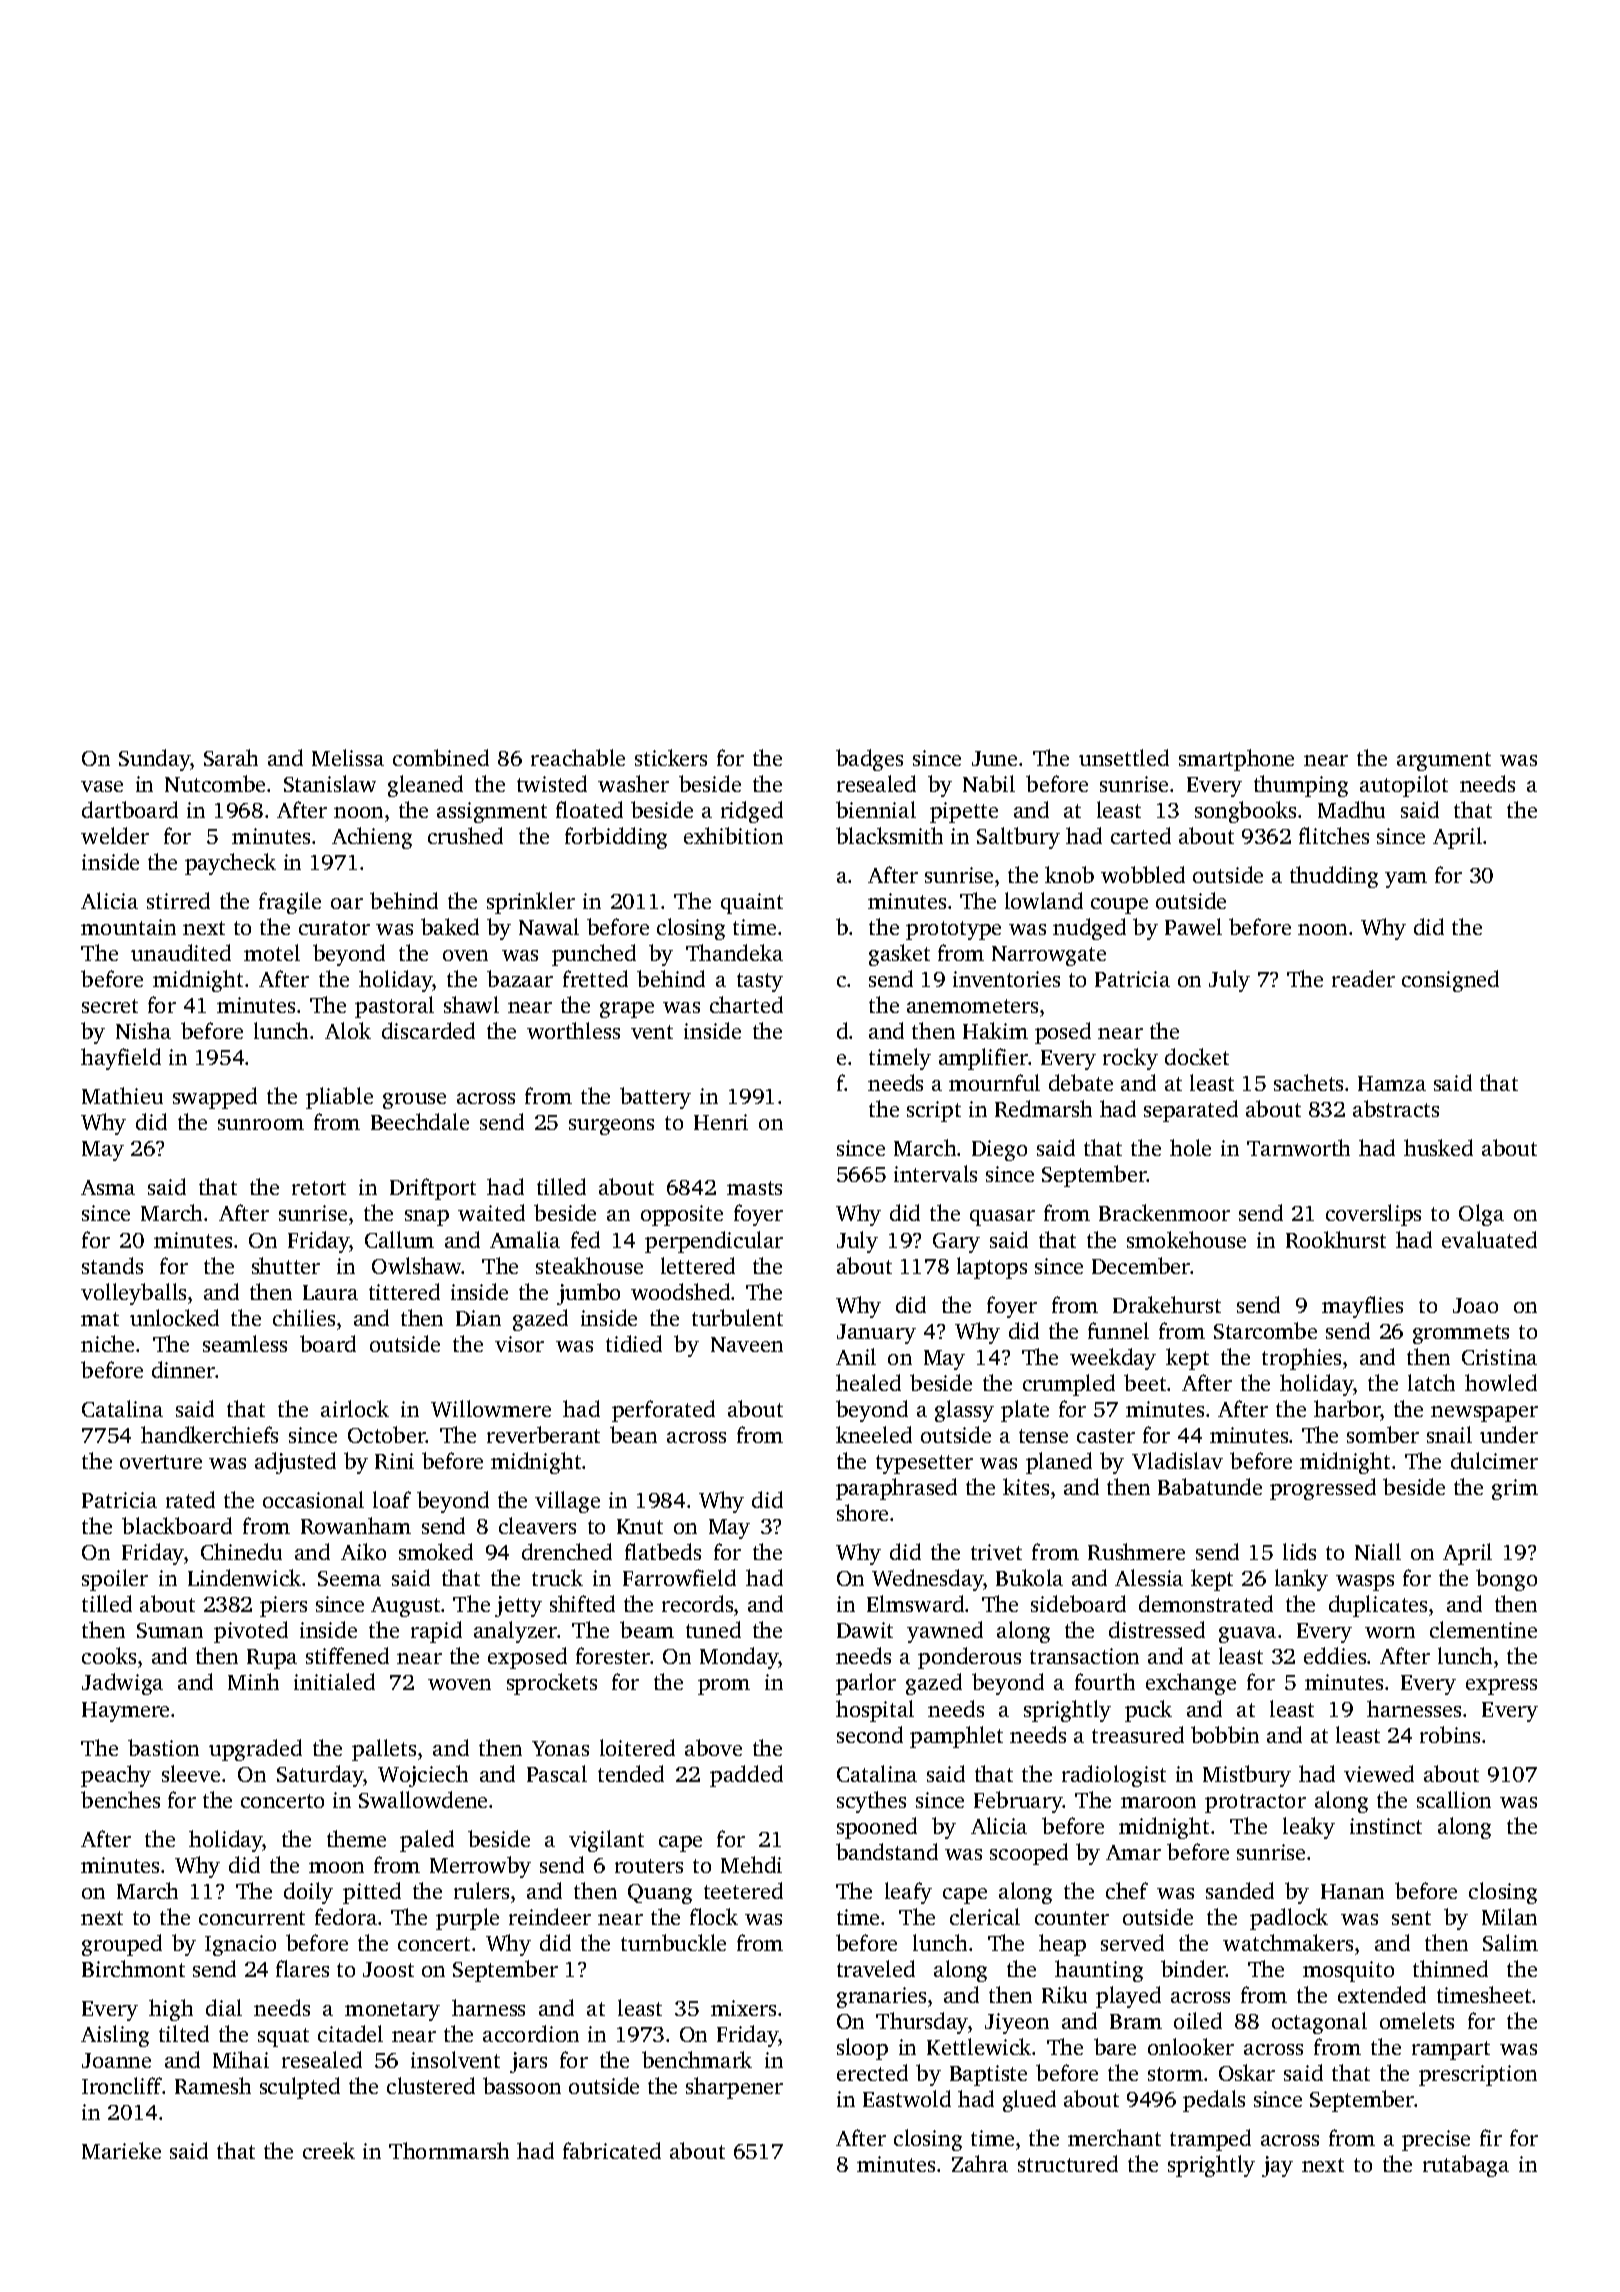  What do you see at coordinates (1193, 926) in the screenshot?
I see `Pawel` at bounding box center [1193, 926].
